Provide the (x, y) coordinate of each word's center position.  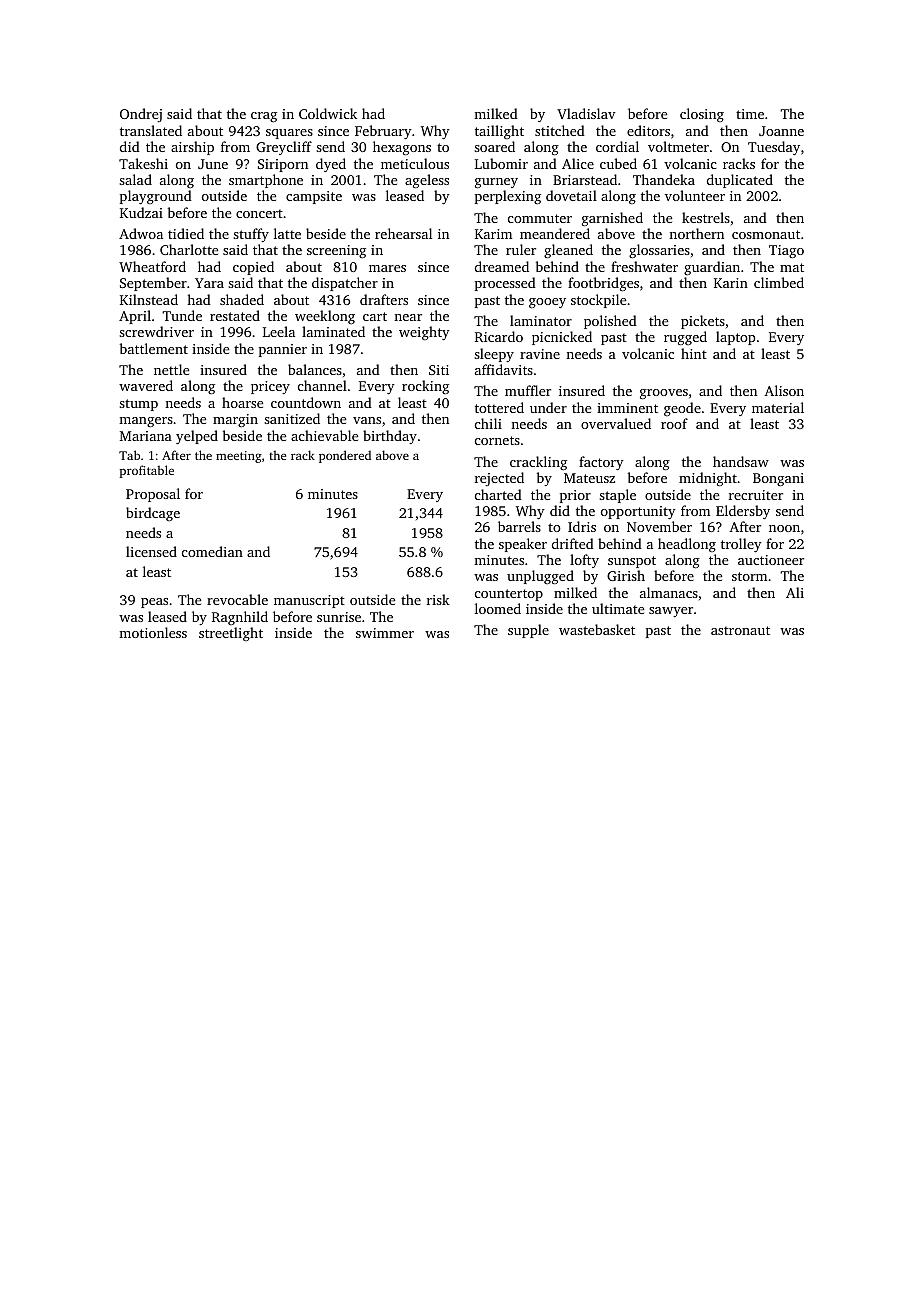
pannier (283, 350)
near (408, 317)
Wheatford (152, 266)
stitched (560, 130)
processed (505, 284)
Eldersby (743, 512)
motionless (153, 632)
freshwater (644, 266)
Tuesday (774, 148)
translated (151, 130)
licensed (151, 551)
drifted (573, 543)
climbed (779, 282)
